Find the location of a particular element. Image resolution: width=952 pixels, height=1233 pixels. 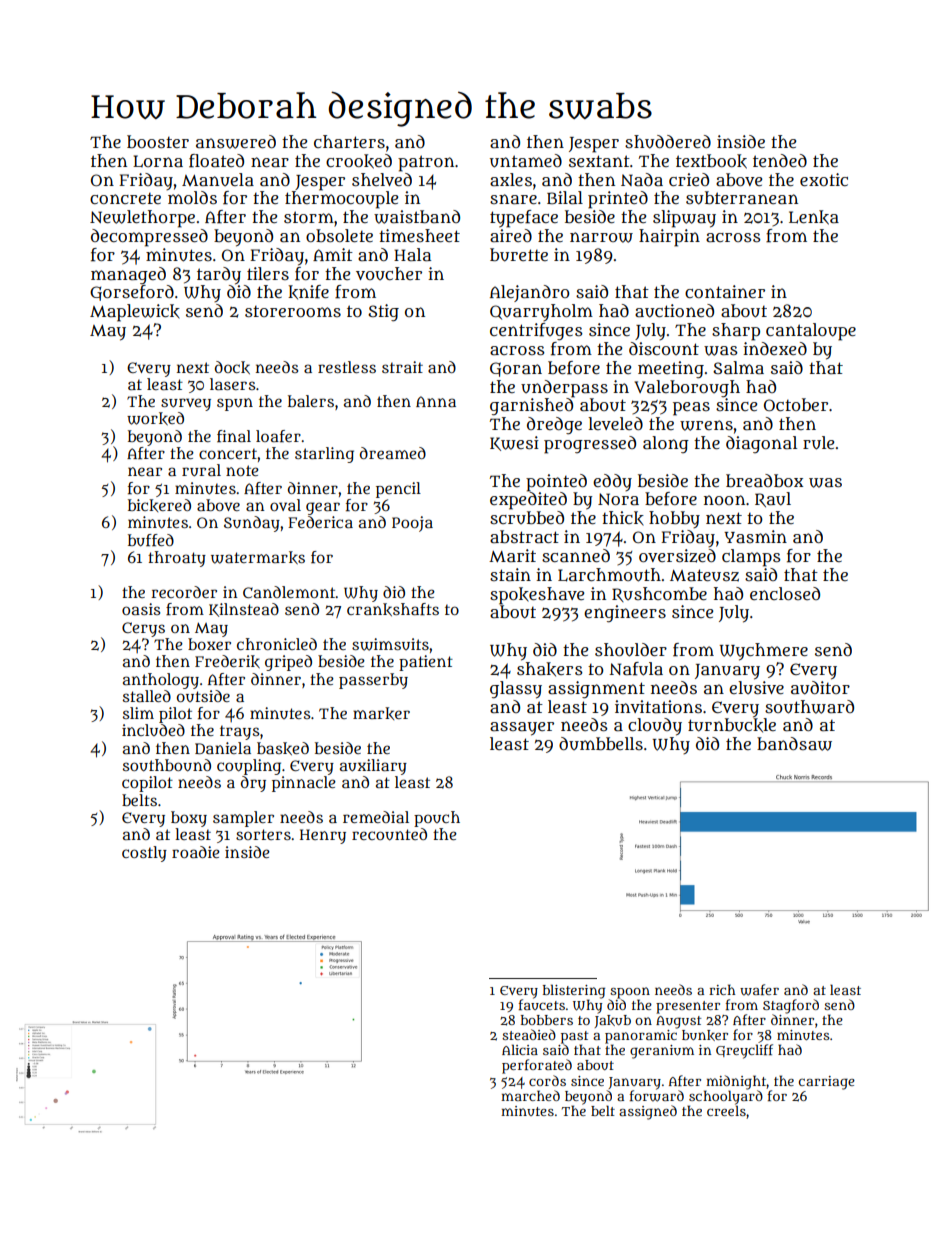

textbook is located at coordinates (711, 161).
